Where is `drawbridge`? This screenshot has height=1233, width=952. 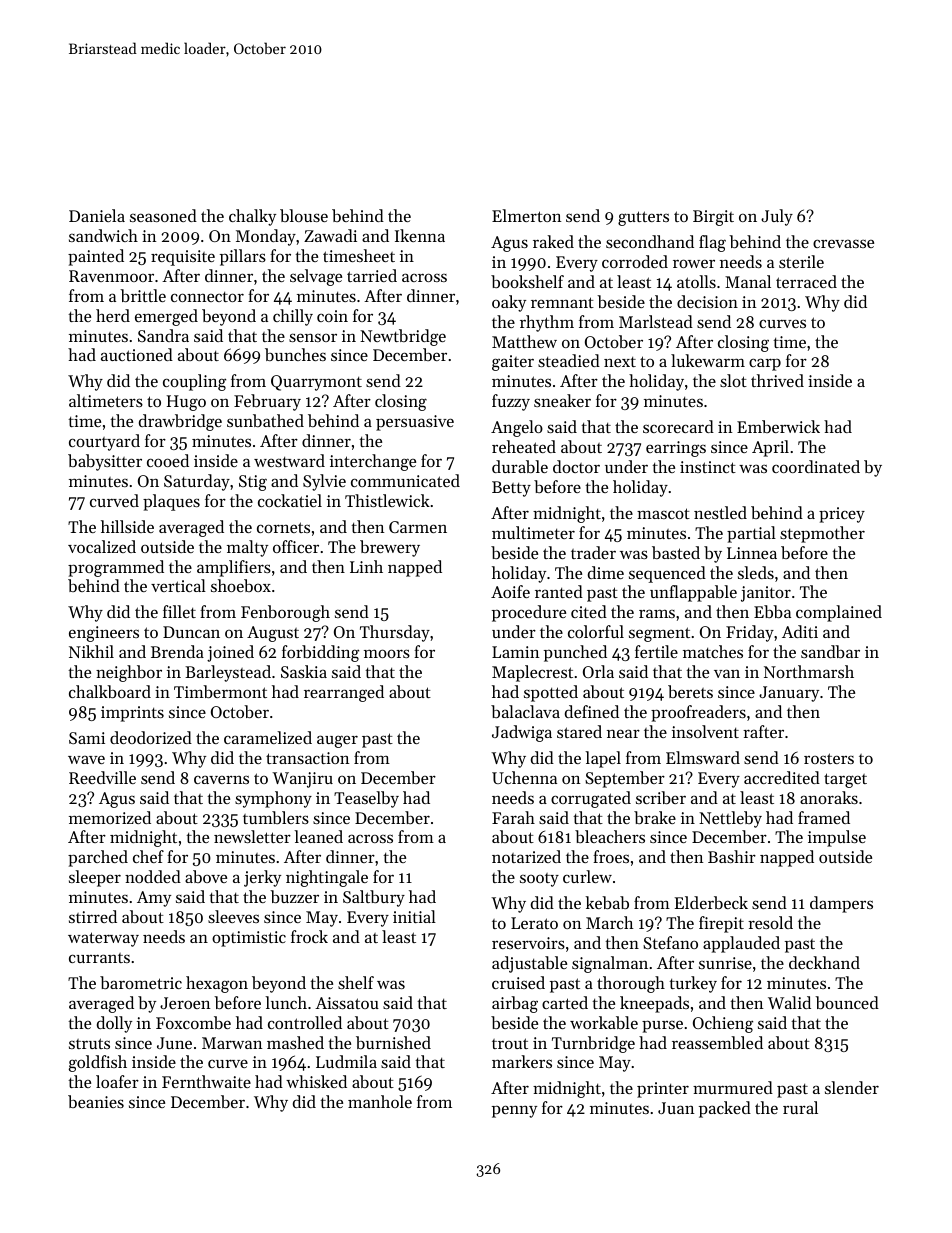
drawbridge is located at coordinates (180, 422).
